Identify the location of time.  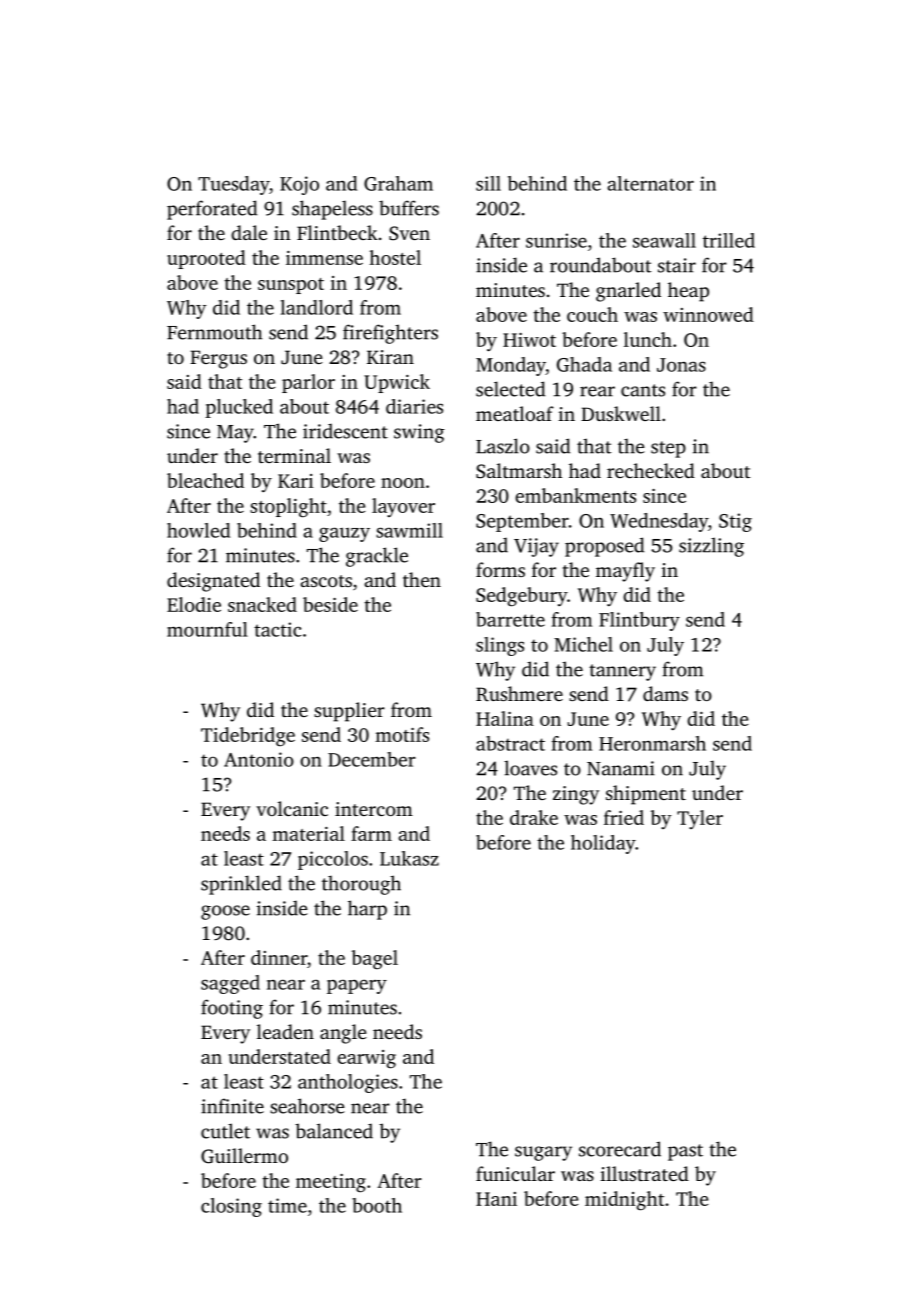
(287, 1205).
